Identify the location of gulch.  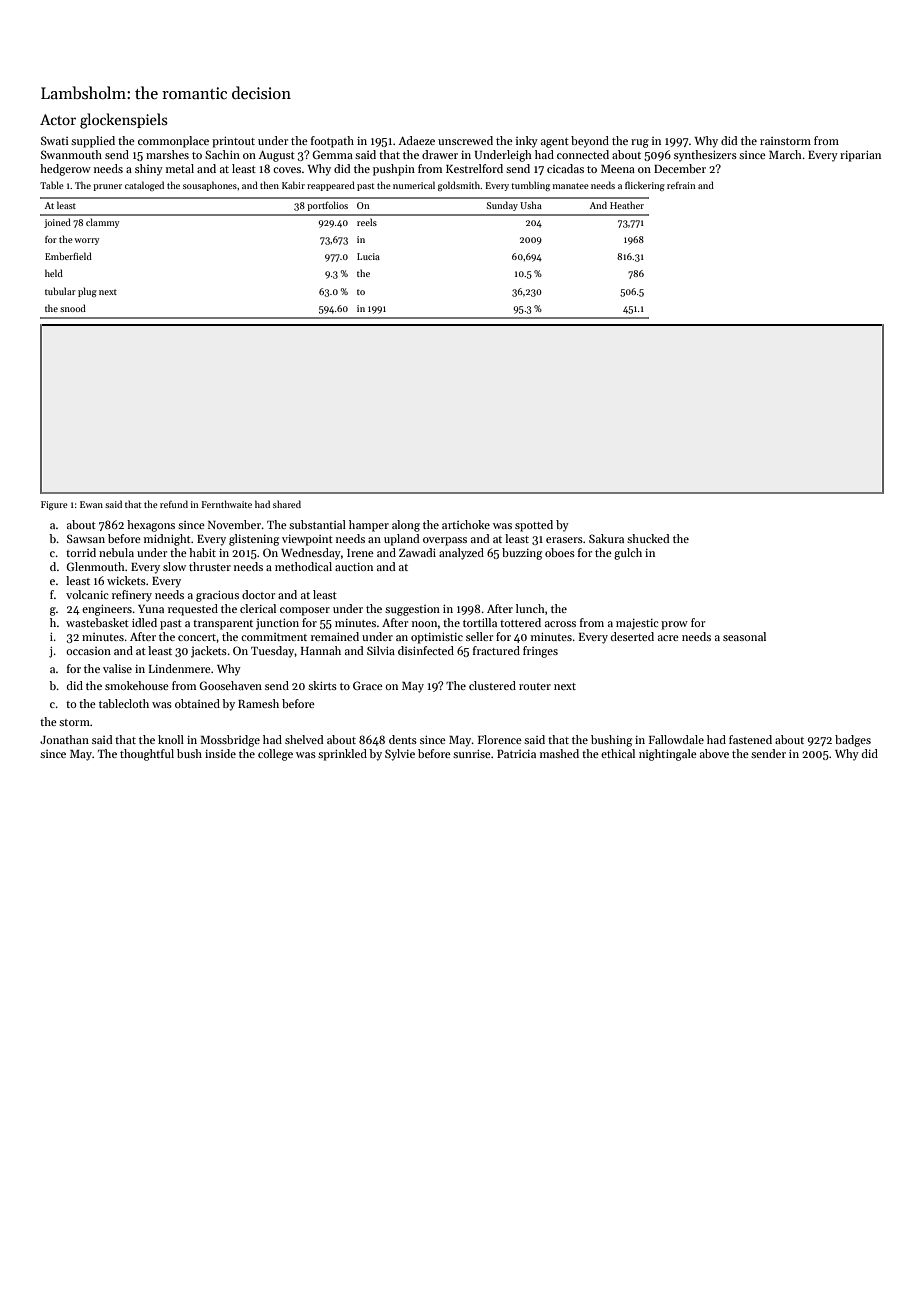
(628, 554).
